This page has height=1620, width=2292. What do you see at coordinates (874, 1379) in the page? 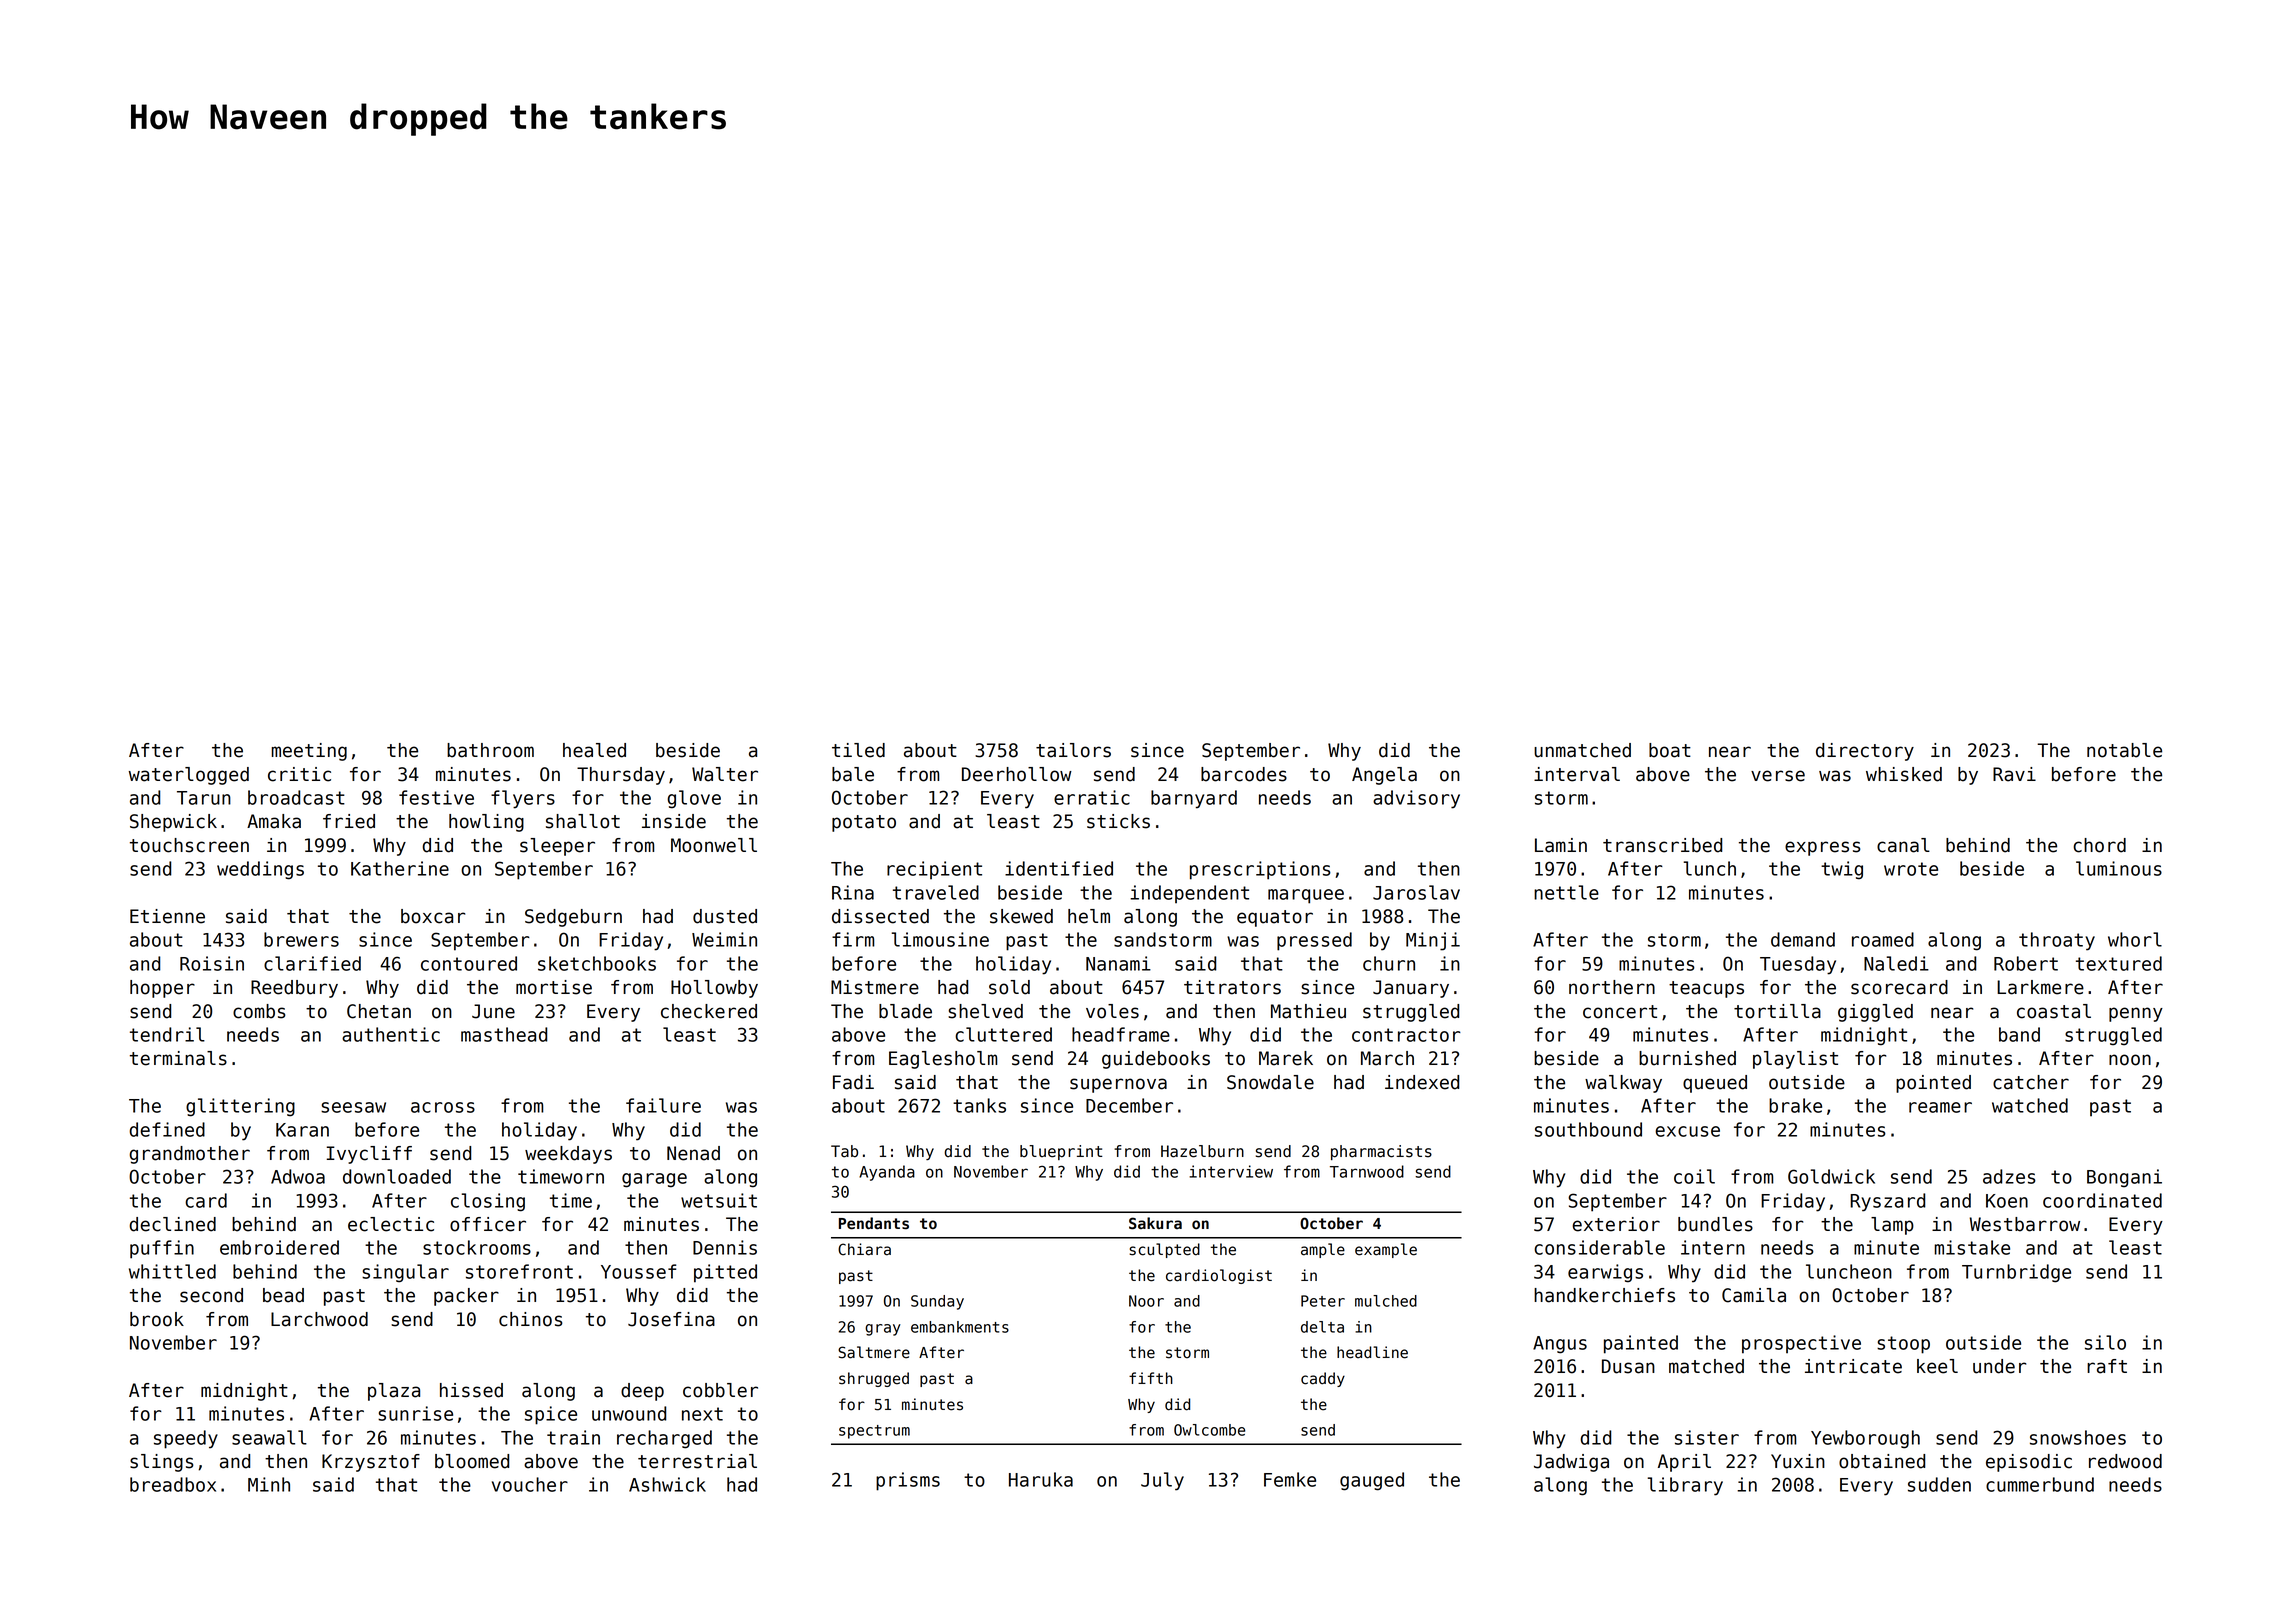
I see `shrugged` at bounding box center [874, 1379].
